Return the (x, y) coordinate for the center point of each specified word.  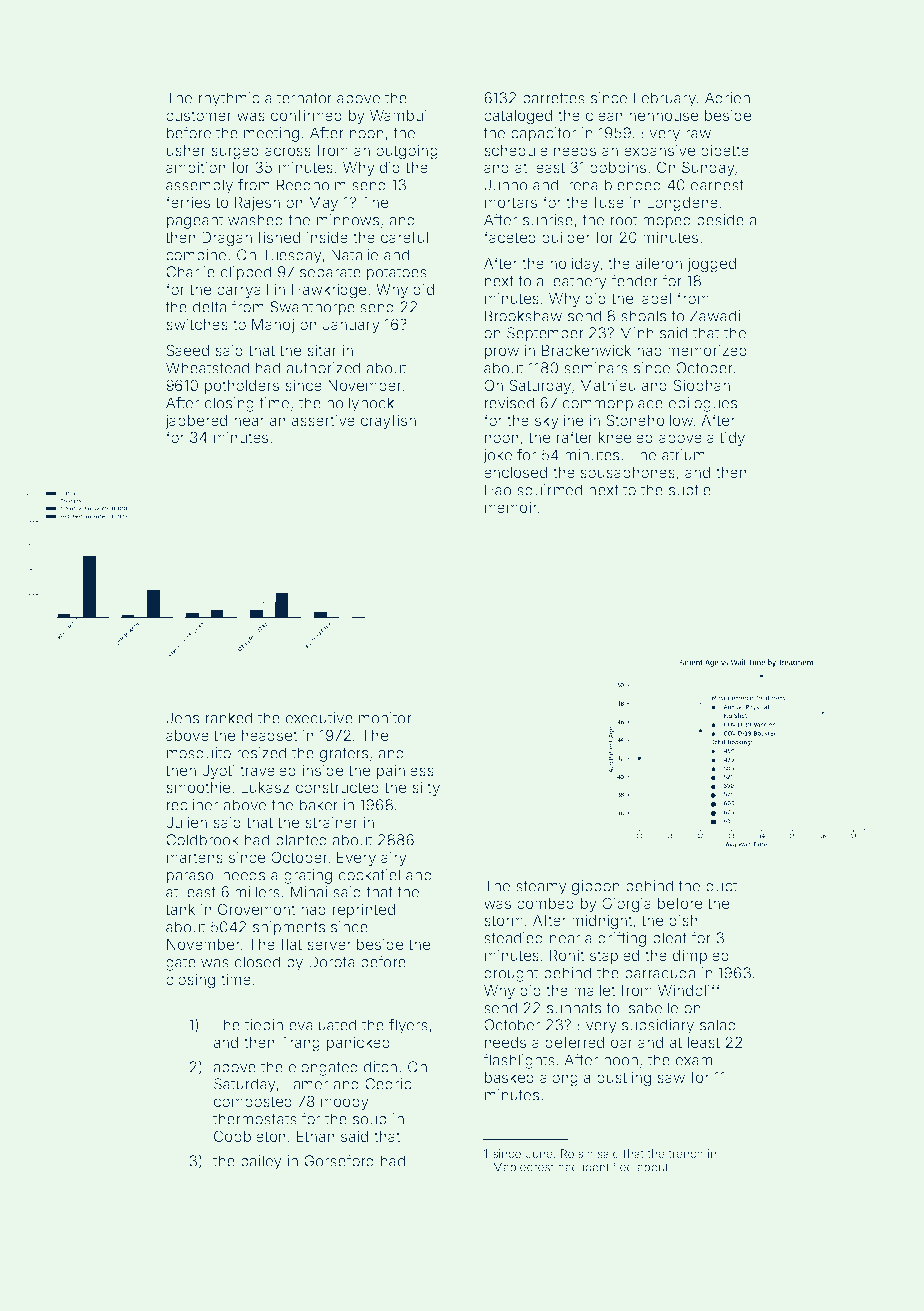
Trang (300, 1044)
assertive (323, 420)
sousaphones (627, 474)
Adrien (727, 98)
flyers (408, 1026)
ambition (196, 167)
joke (498, 456)
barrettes (554, 98)
